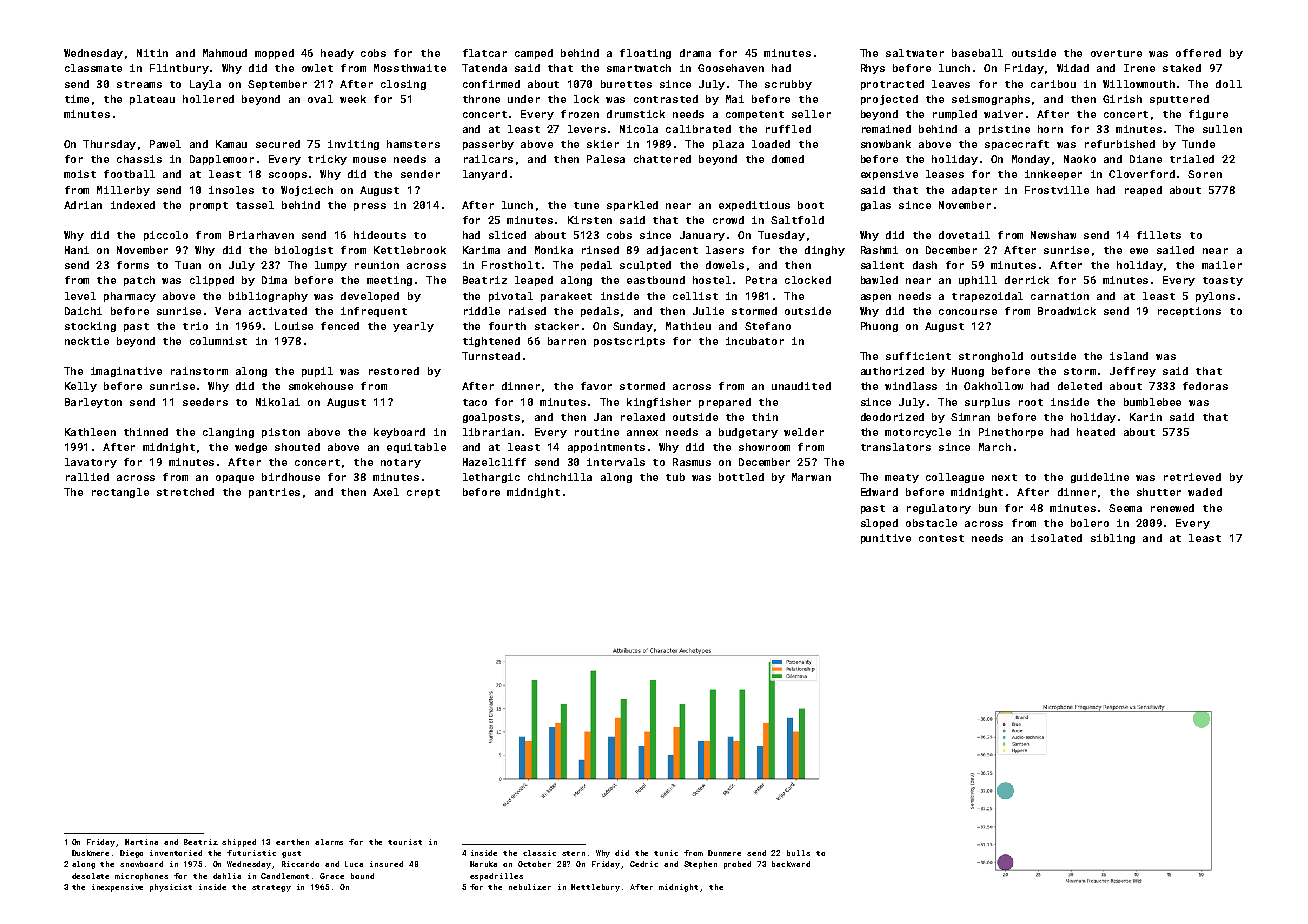 The width and height of the screenshot is (1308, 924). Describe the element at coordinates (120, 493) in the screenshot. I see `rectangle` at that location.
